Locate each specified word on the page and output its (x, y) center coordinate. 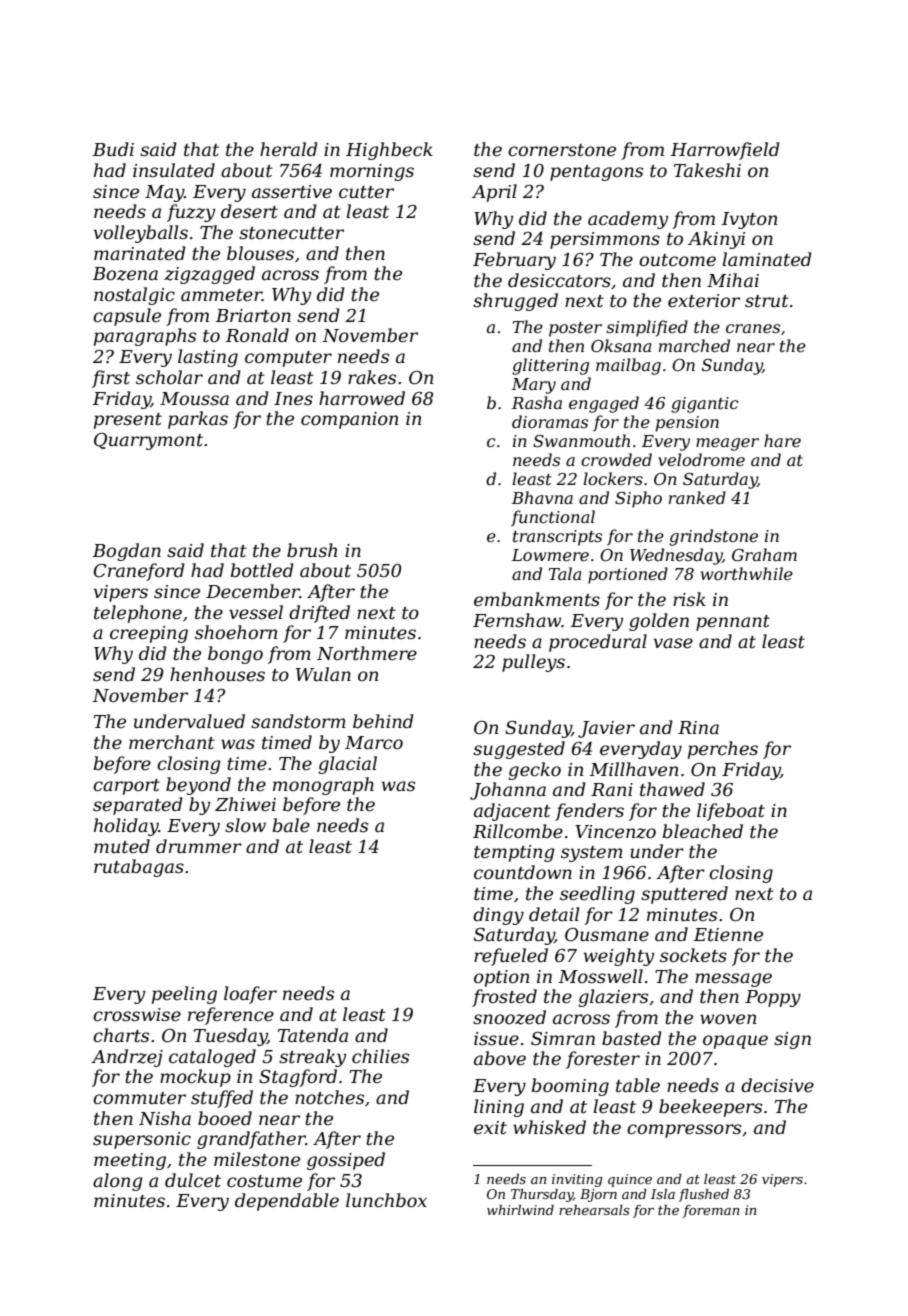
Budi (113, 149)
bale (291, 825)
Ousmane (607, 935)
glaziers (613, 998)
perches (723, 750)
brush (312, 550)
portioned (628, 575)
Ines (293, 399)
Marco (374, 742)
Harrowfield (725, 151)
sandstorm (298, 721)
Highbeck (389, 151)
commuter (139, 1098)
